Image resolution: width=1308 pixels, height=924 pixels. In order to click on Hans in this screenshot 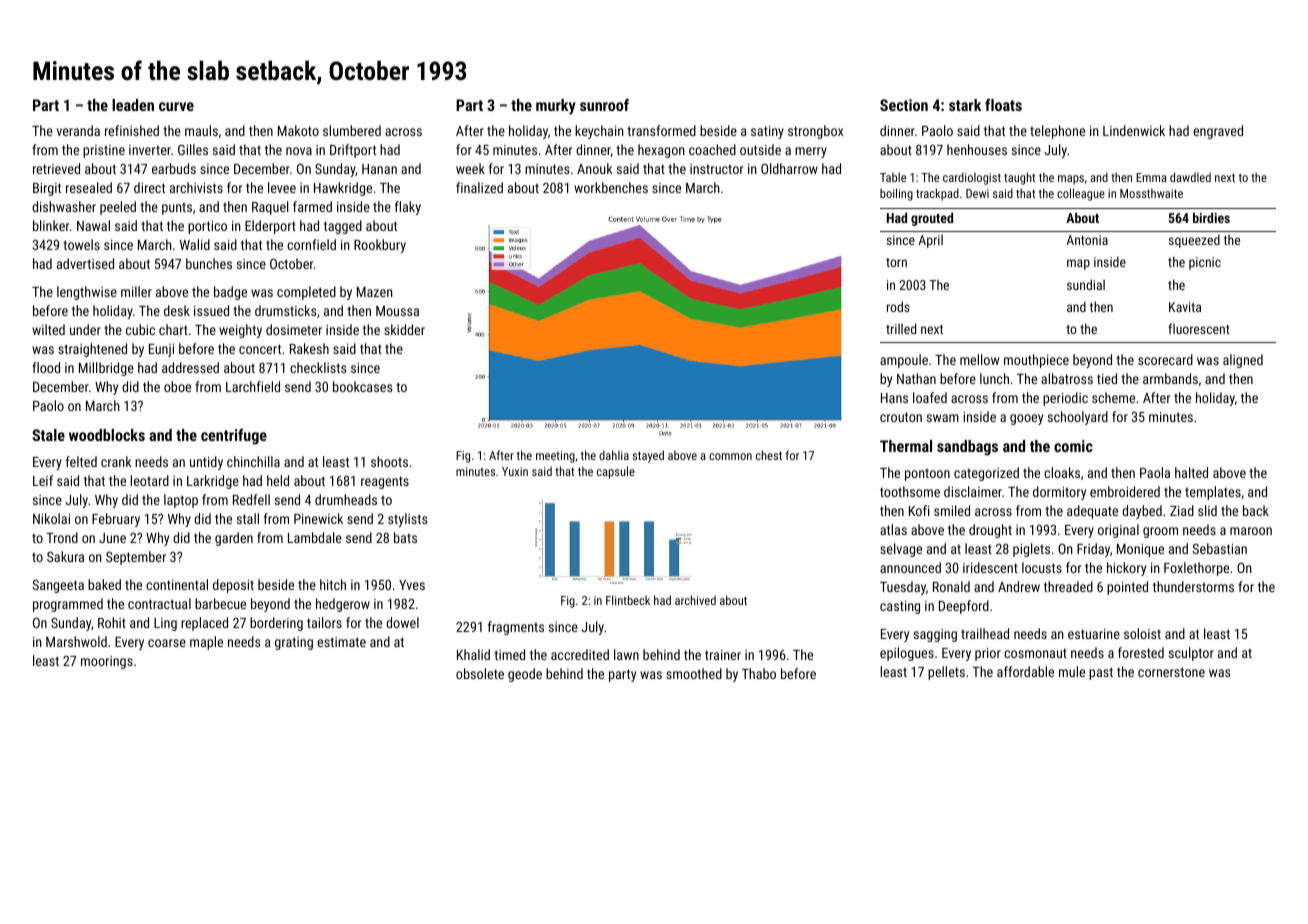, I will do `click(894, 398)`.
